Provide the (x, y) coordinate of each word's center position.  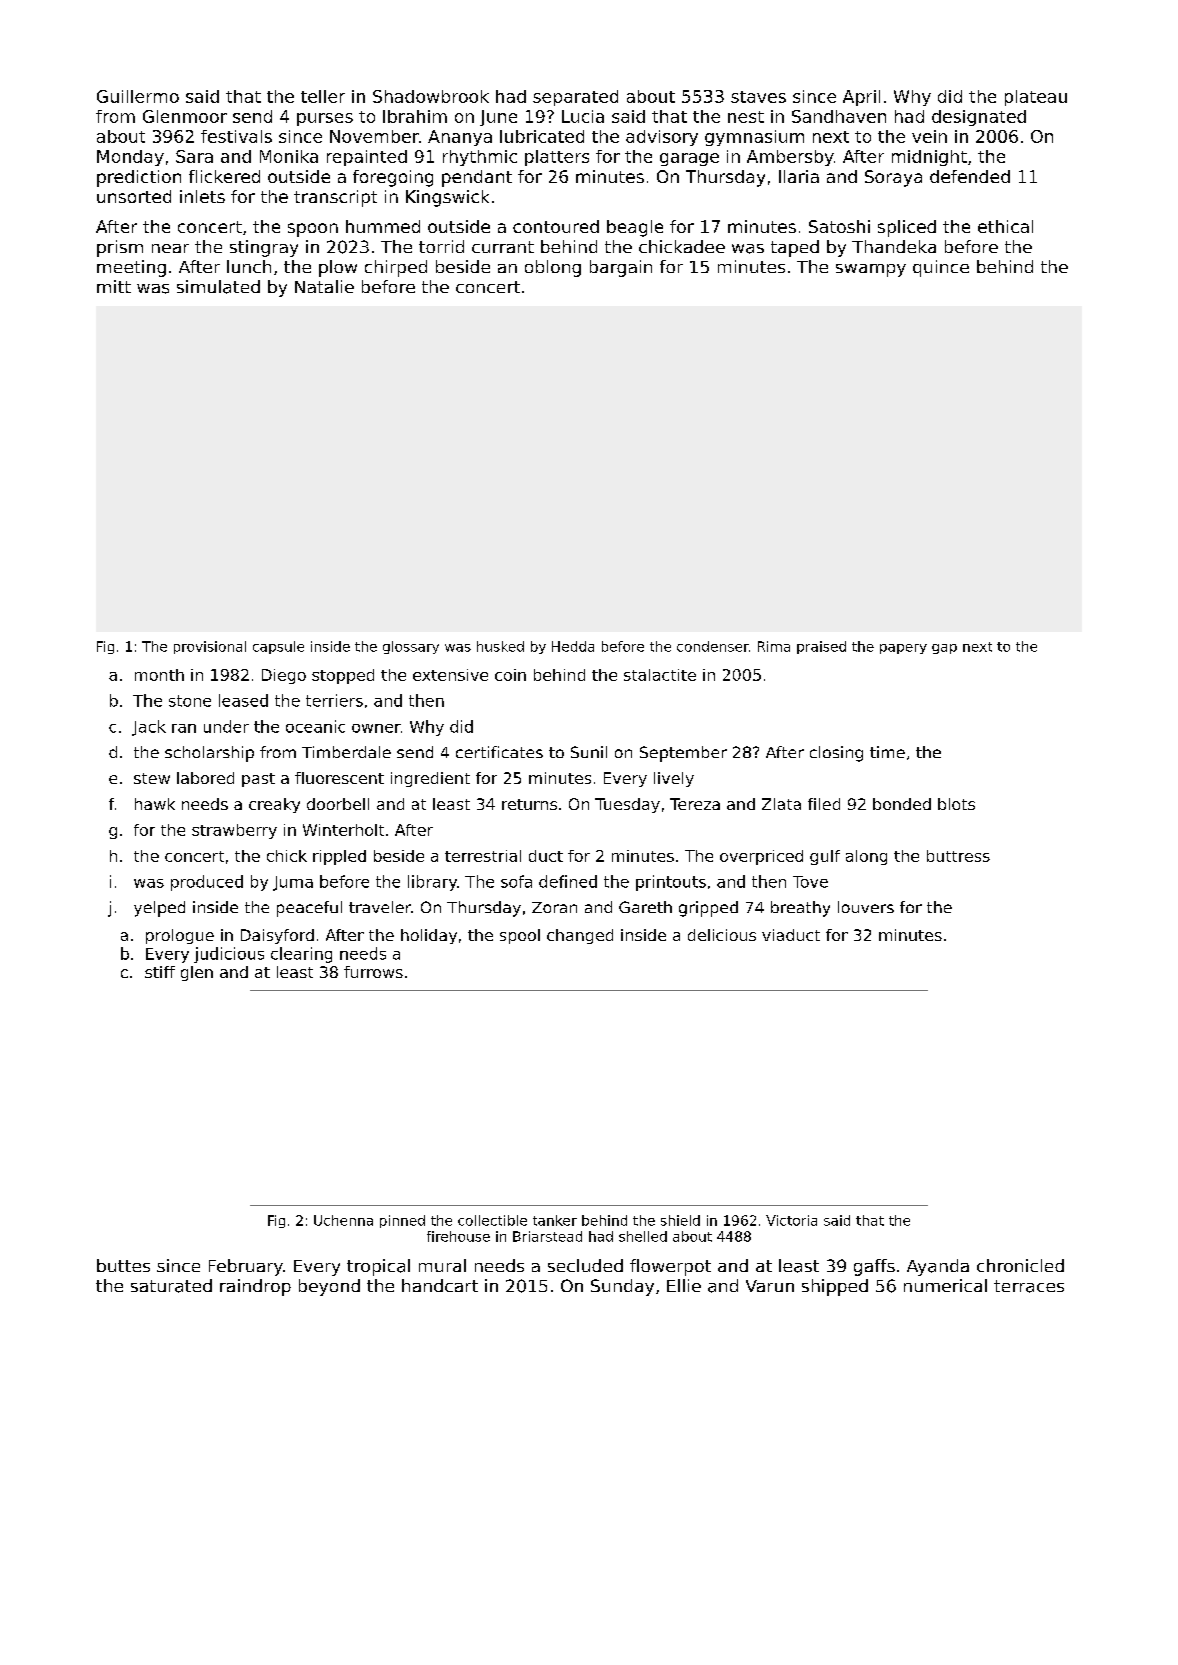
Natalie (324, 286)
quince (941, 268)
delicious (722, 935)
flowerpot (670, 1267)
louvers (866, 907)
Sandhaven (839, 116)
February (246, 1267)
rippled (339, 857)
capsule (278, 647)
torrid (441, 246)
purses (325, 119)
